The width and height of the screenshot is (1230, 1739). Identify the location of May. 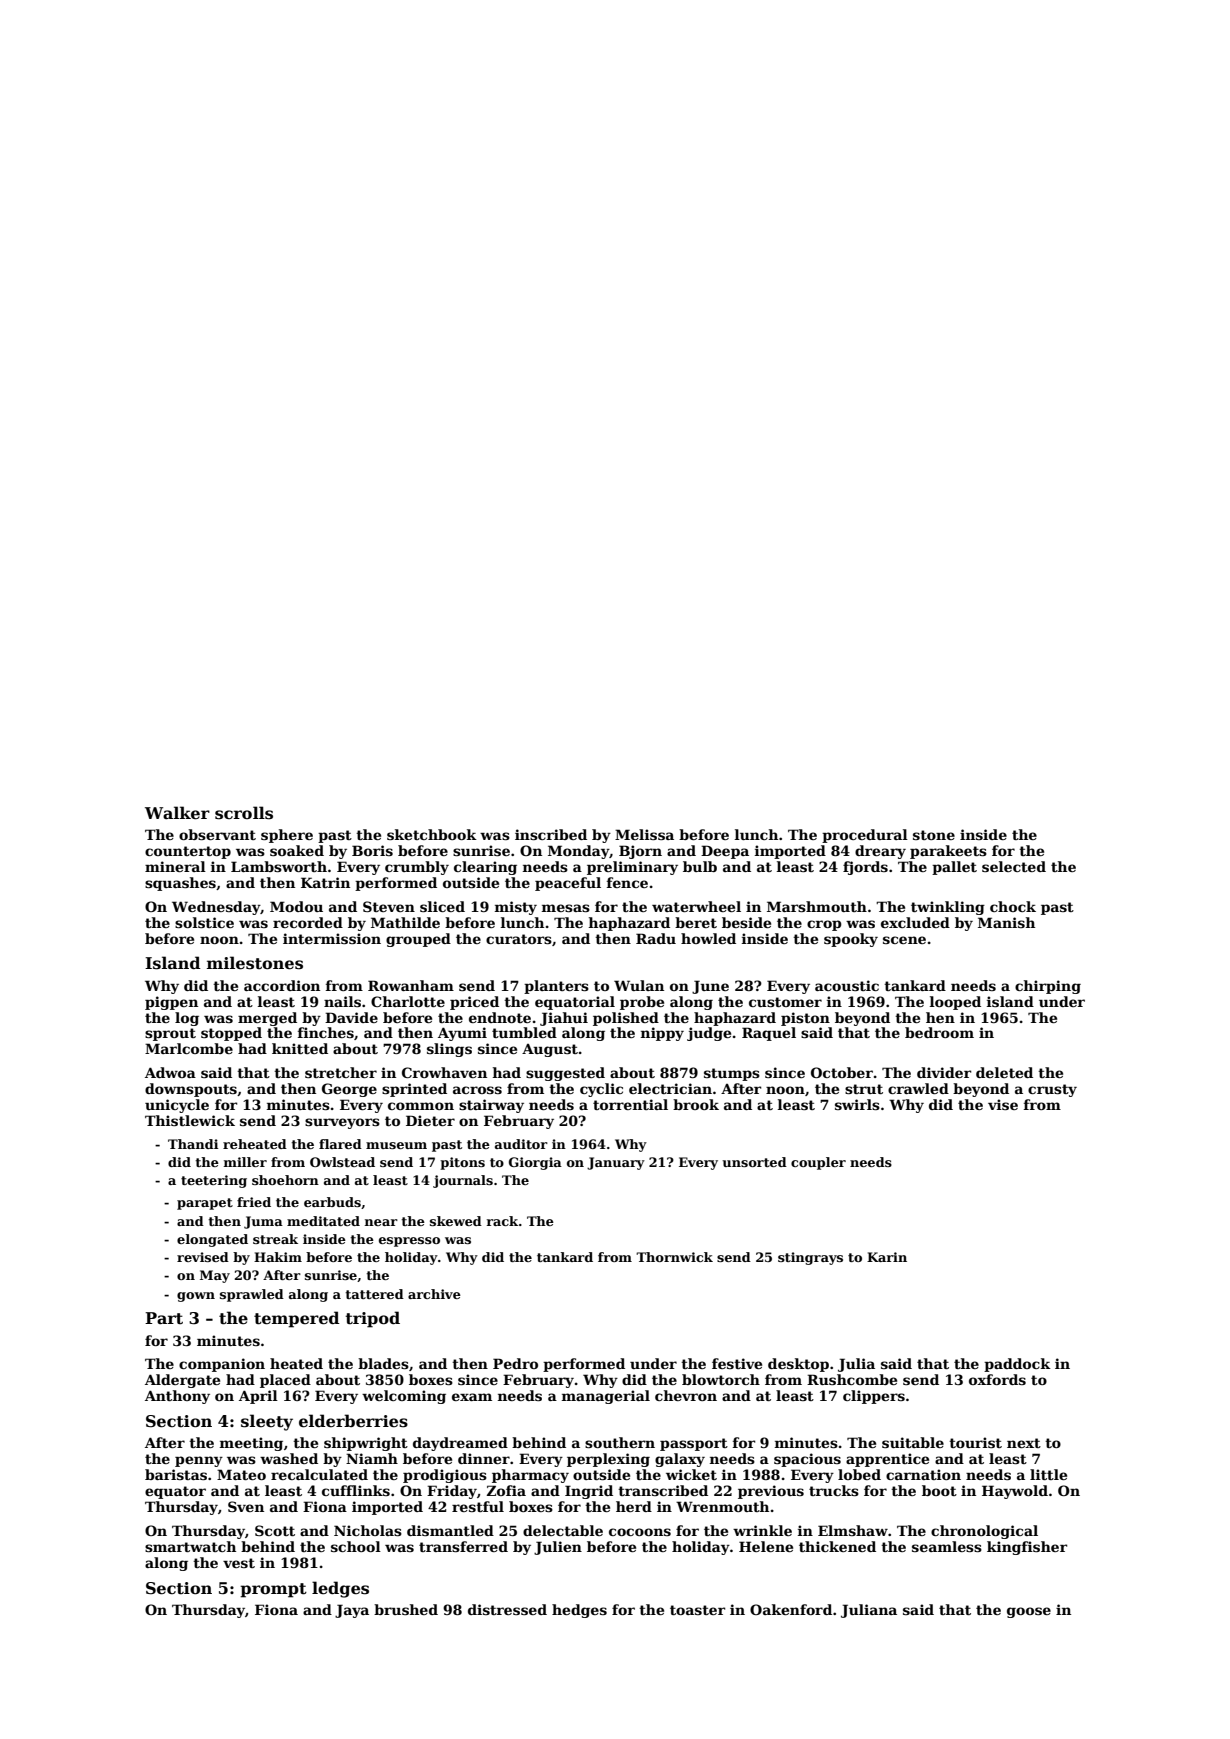
(215, 1276).
